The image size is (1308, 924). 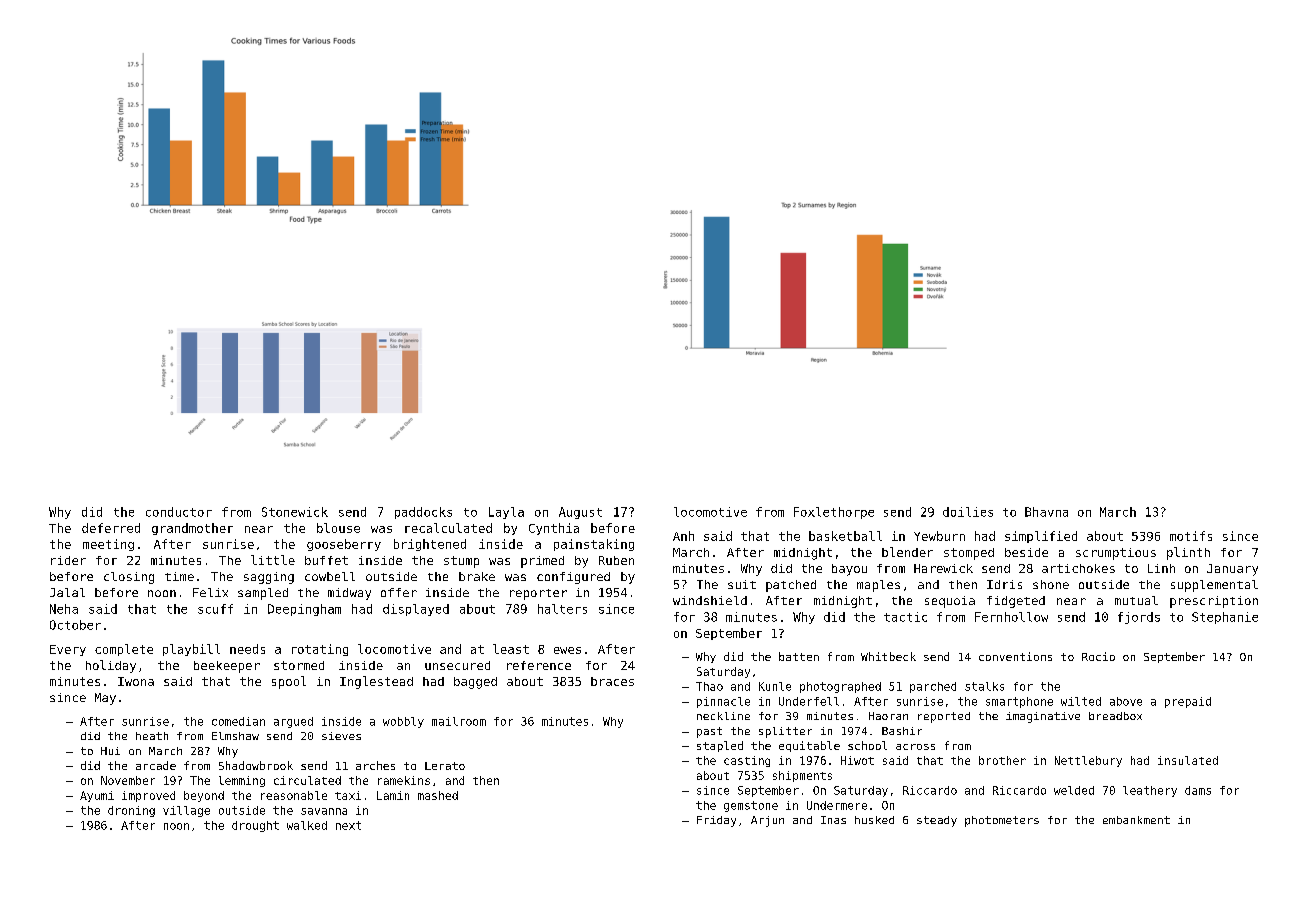 What do you see at coordinates (834, 513) in the screenshot?
I see `Foxlethorpe` at bounding box center [834, 513].
